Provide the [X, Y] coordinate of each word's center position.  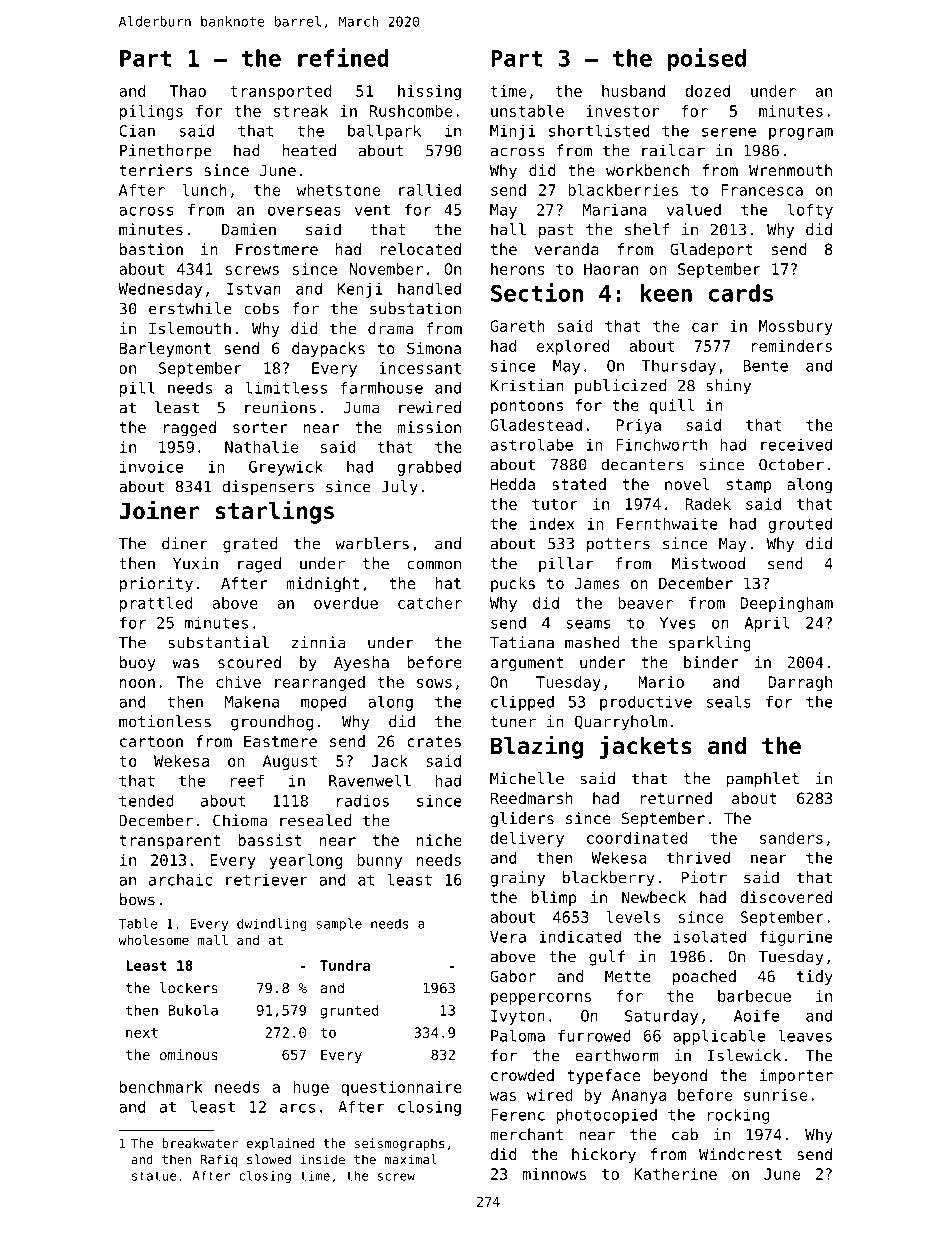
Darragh [800, 683]
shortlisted [599, 130]
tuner [513, 722]
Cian [137, 130]
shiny [728, 387]
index [552, 523]
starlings [274, 512]
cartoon [151, 741]
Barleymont [165, 349]
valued [694, 209]
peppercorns [541, 999]
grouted [800, 525]
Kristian [527, 385]
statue [154, 1176]
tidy [815, 977]
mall [213, 940]
